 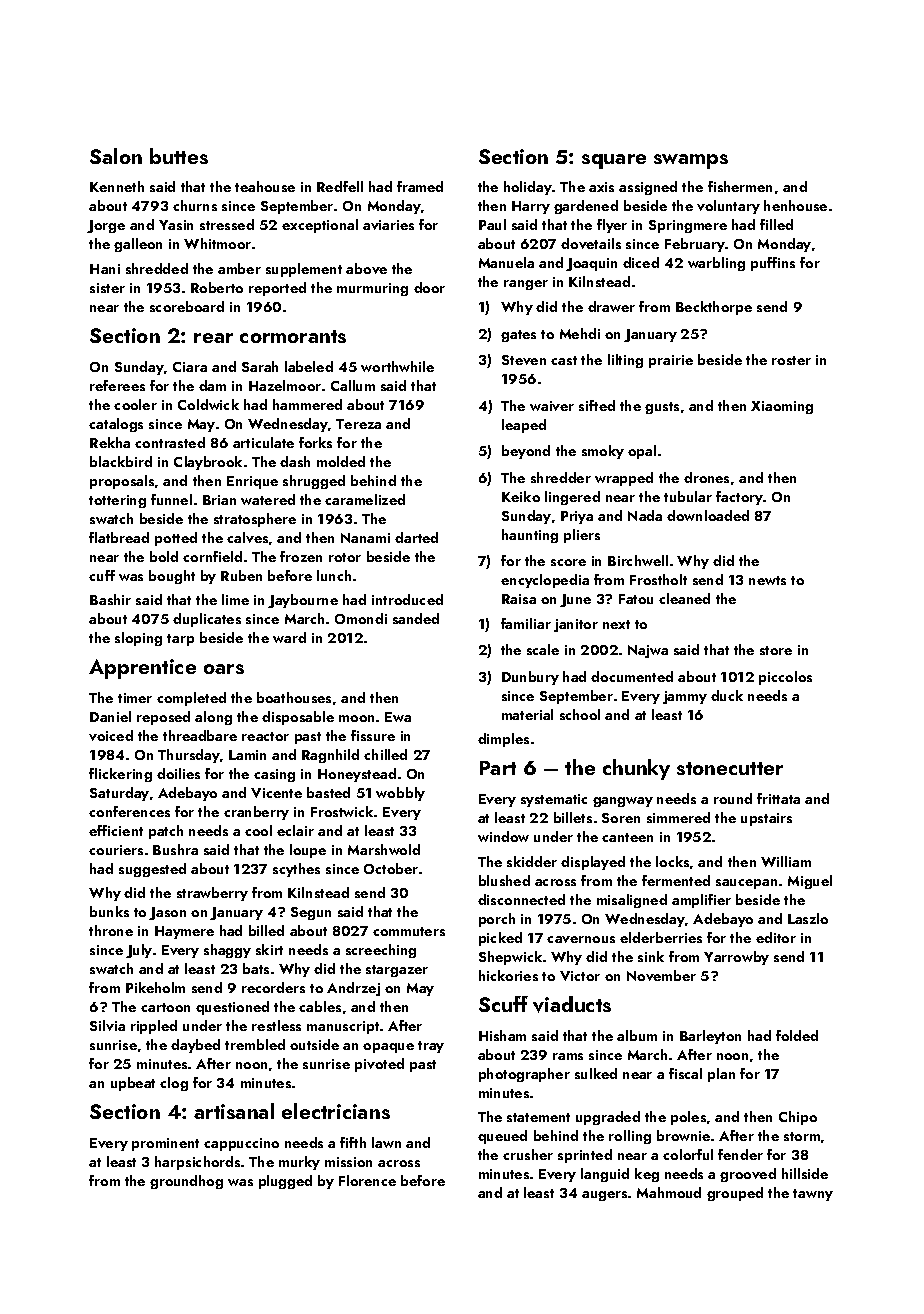 I want to click on Paul, so click(x=492, y=224).
